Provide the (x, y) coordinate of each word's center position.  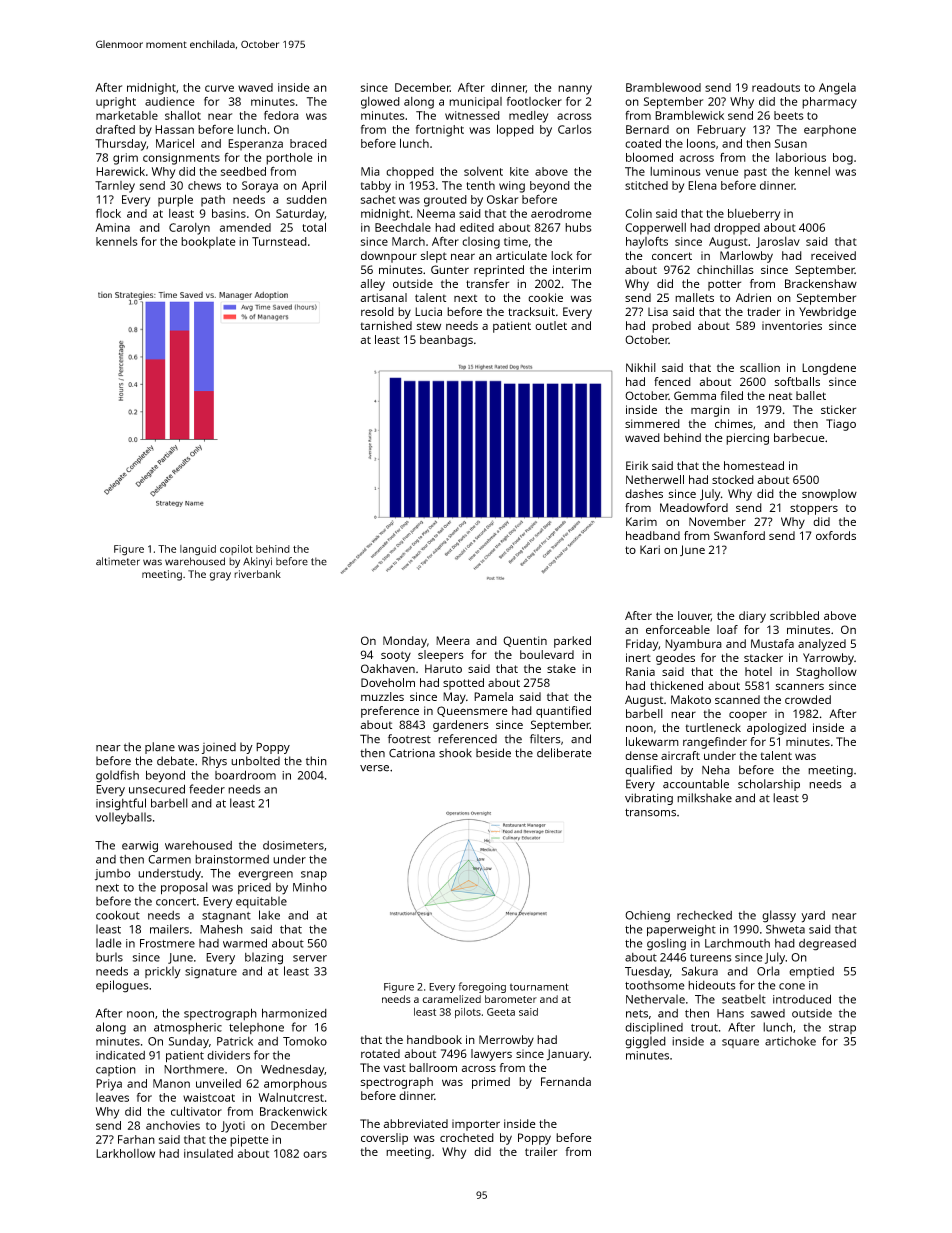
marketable (127, 115)
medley (528, 117)
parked (572, 642)
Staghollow (826, 673)
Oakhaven (388, 668)
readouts (776, 87)
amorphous (295, 1085)
